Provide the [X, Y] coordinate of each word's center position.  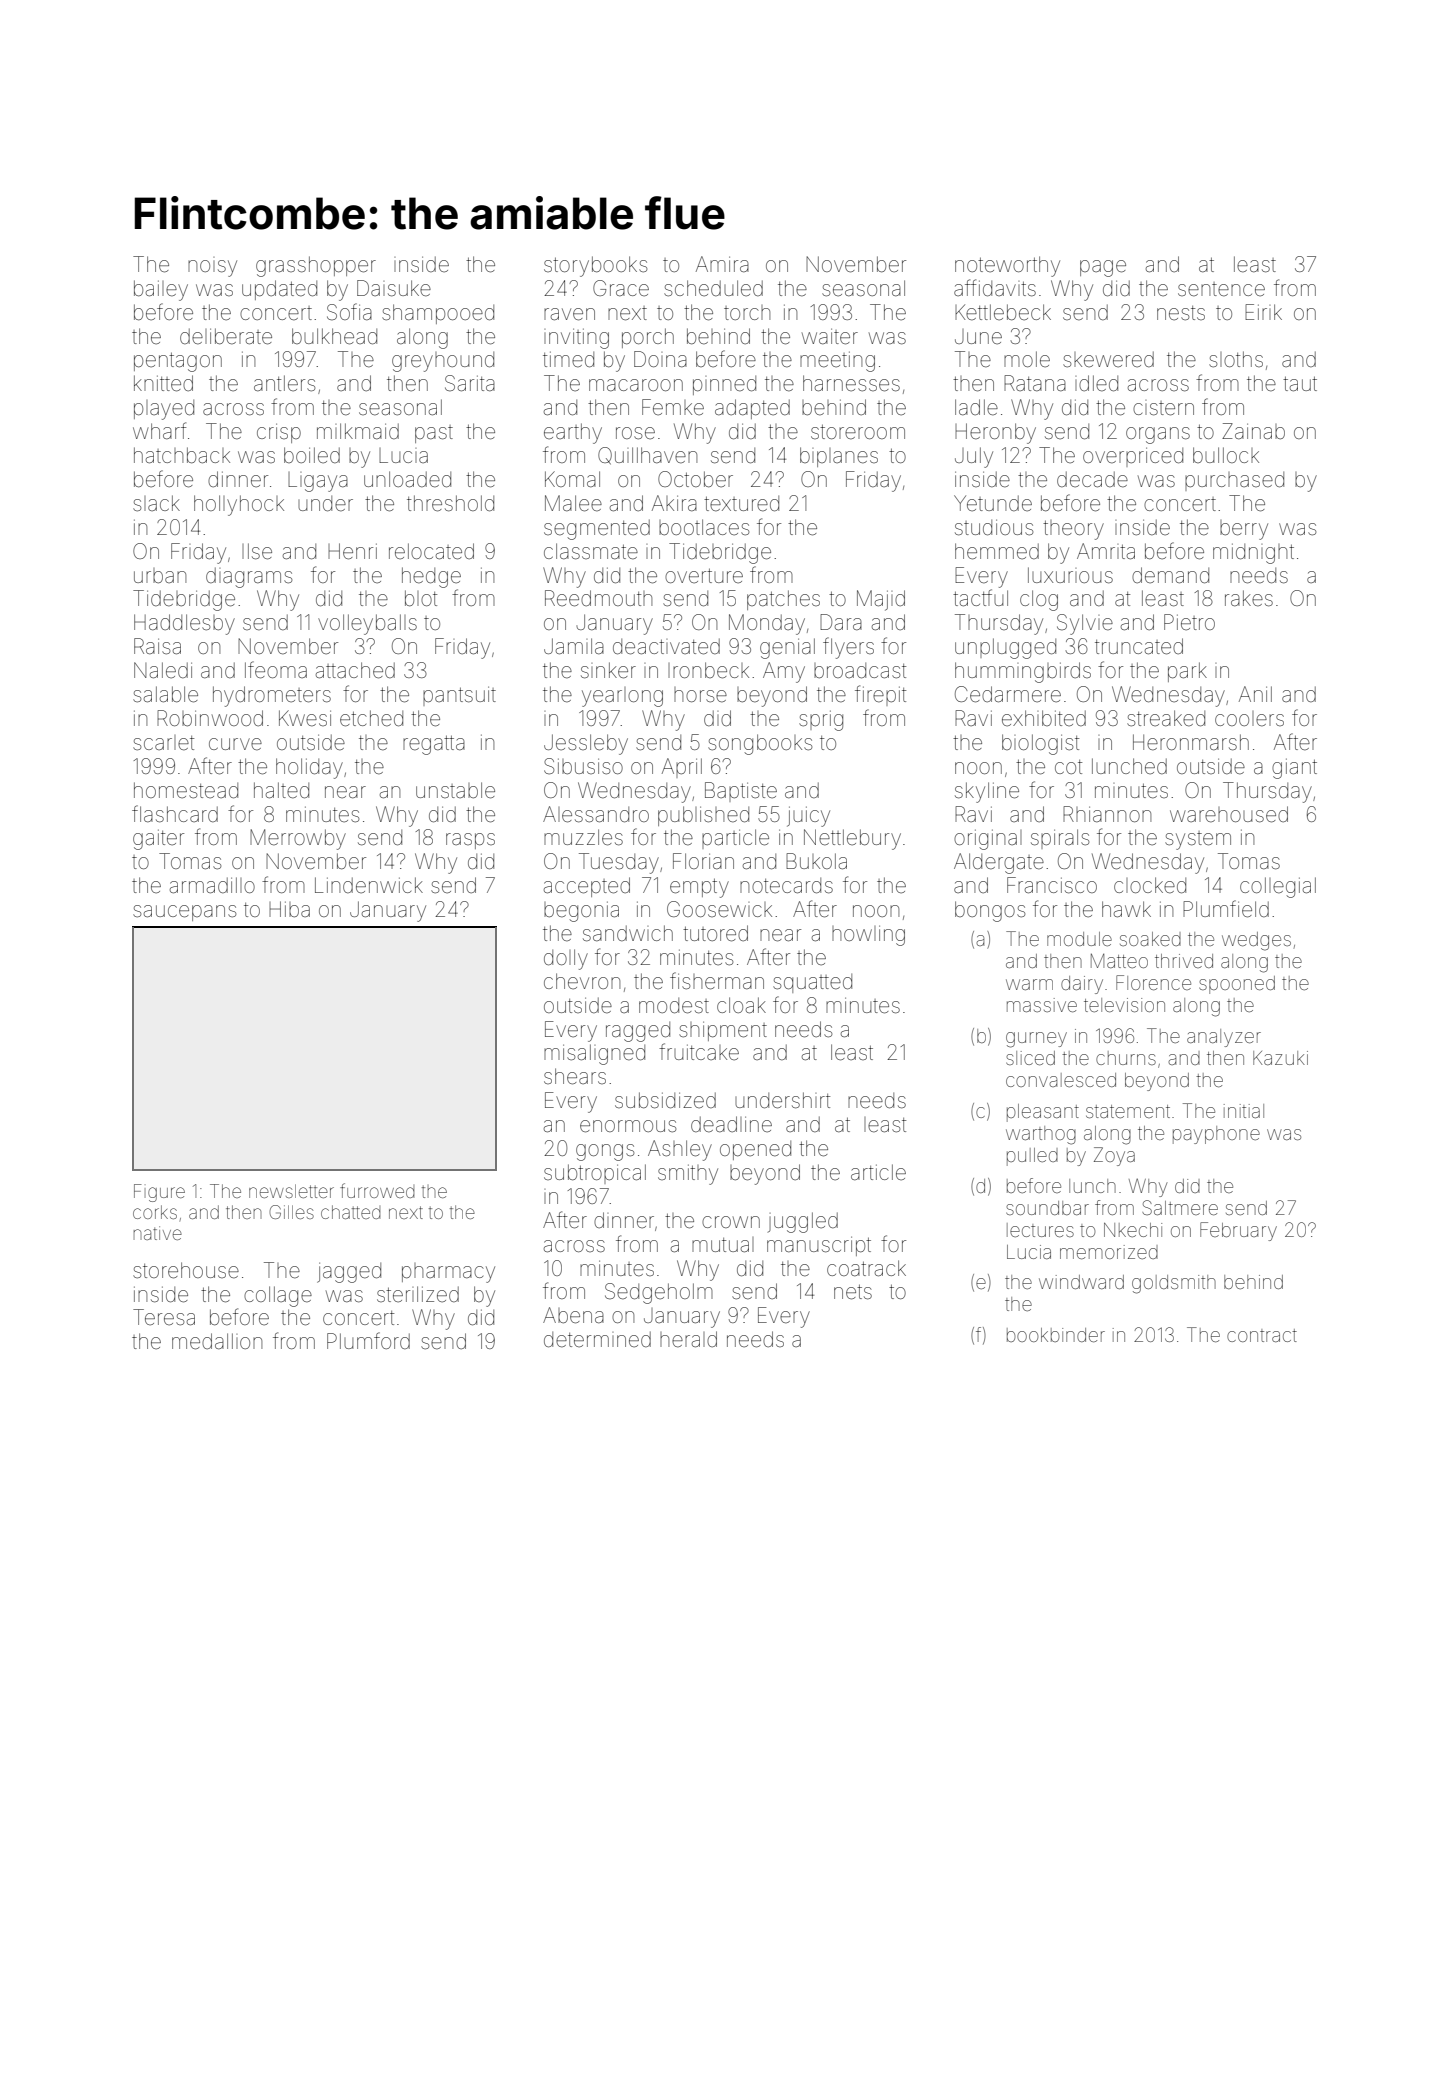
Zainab [1253, 431]
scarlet [163, 742]
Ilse [257, 551]
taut [1300, 383]
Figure [159, 1193]
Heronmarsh [1191, 742]
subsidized [665, 1100]
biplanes [839, 457]
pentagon [178, 362]
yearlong [622, 697]
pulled [1032, 1157]
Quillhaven [647, 456]
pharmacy [448, 1273]
